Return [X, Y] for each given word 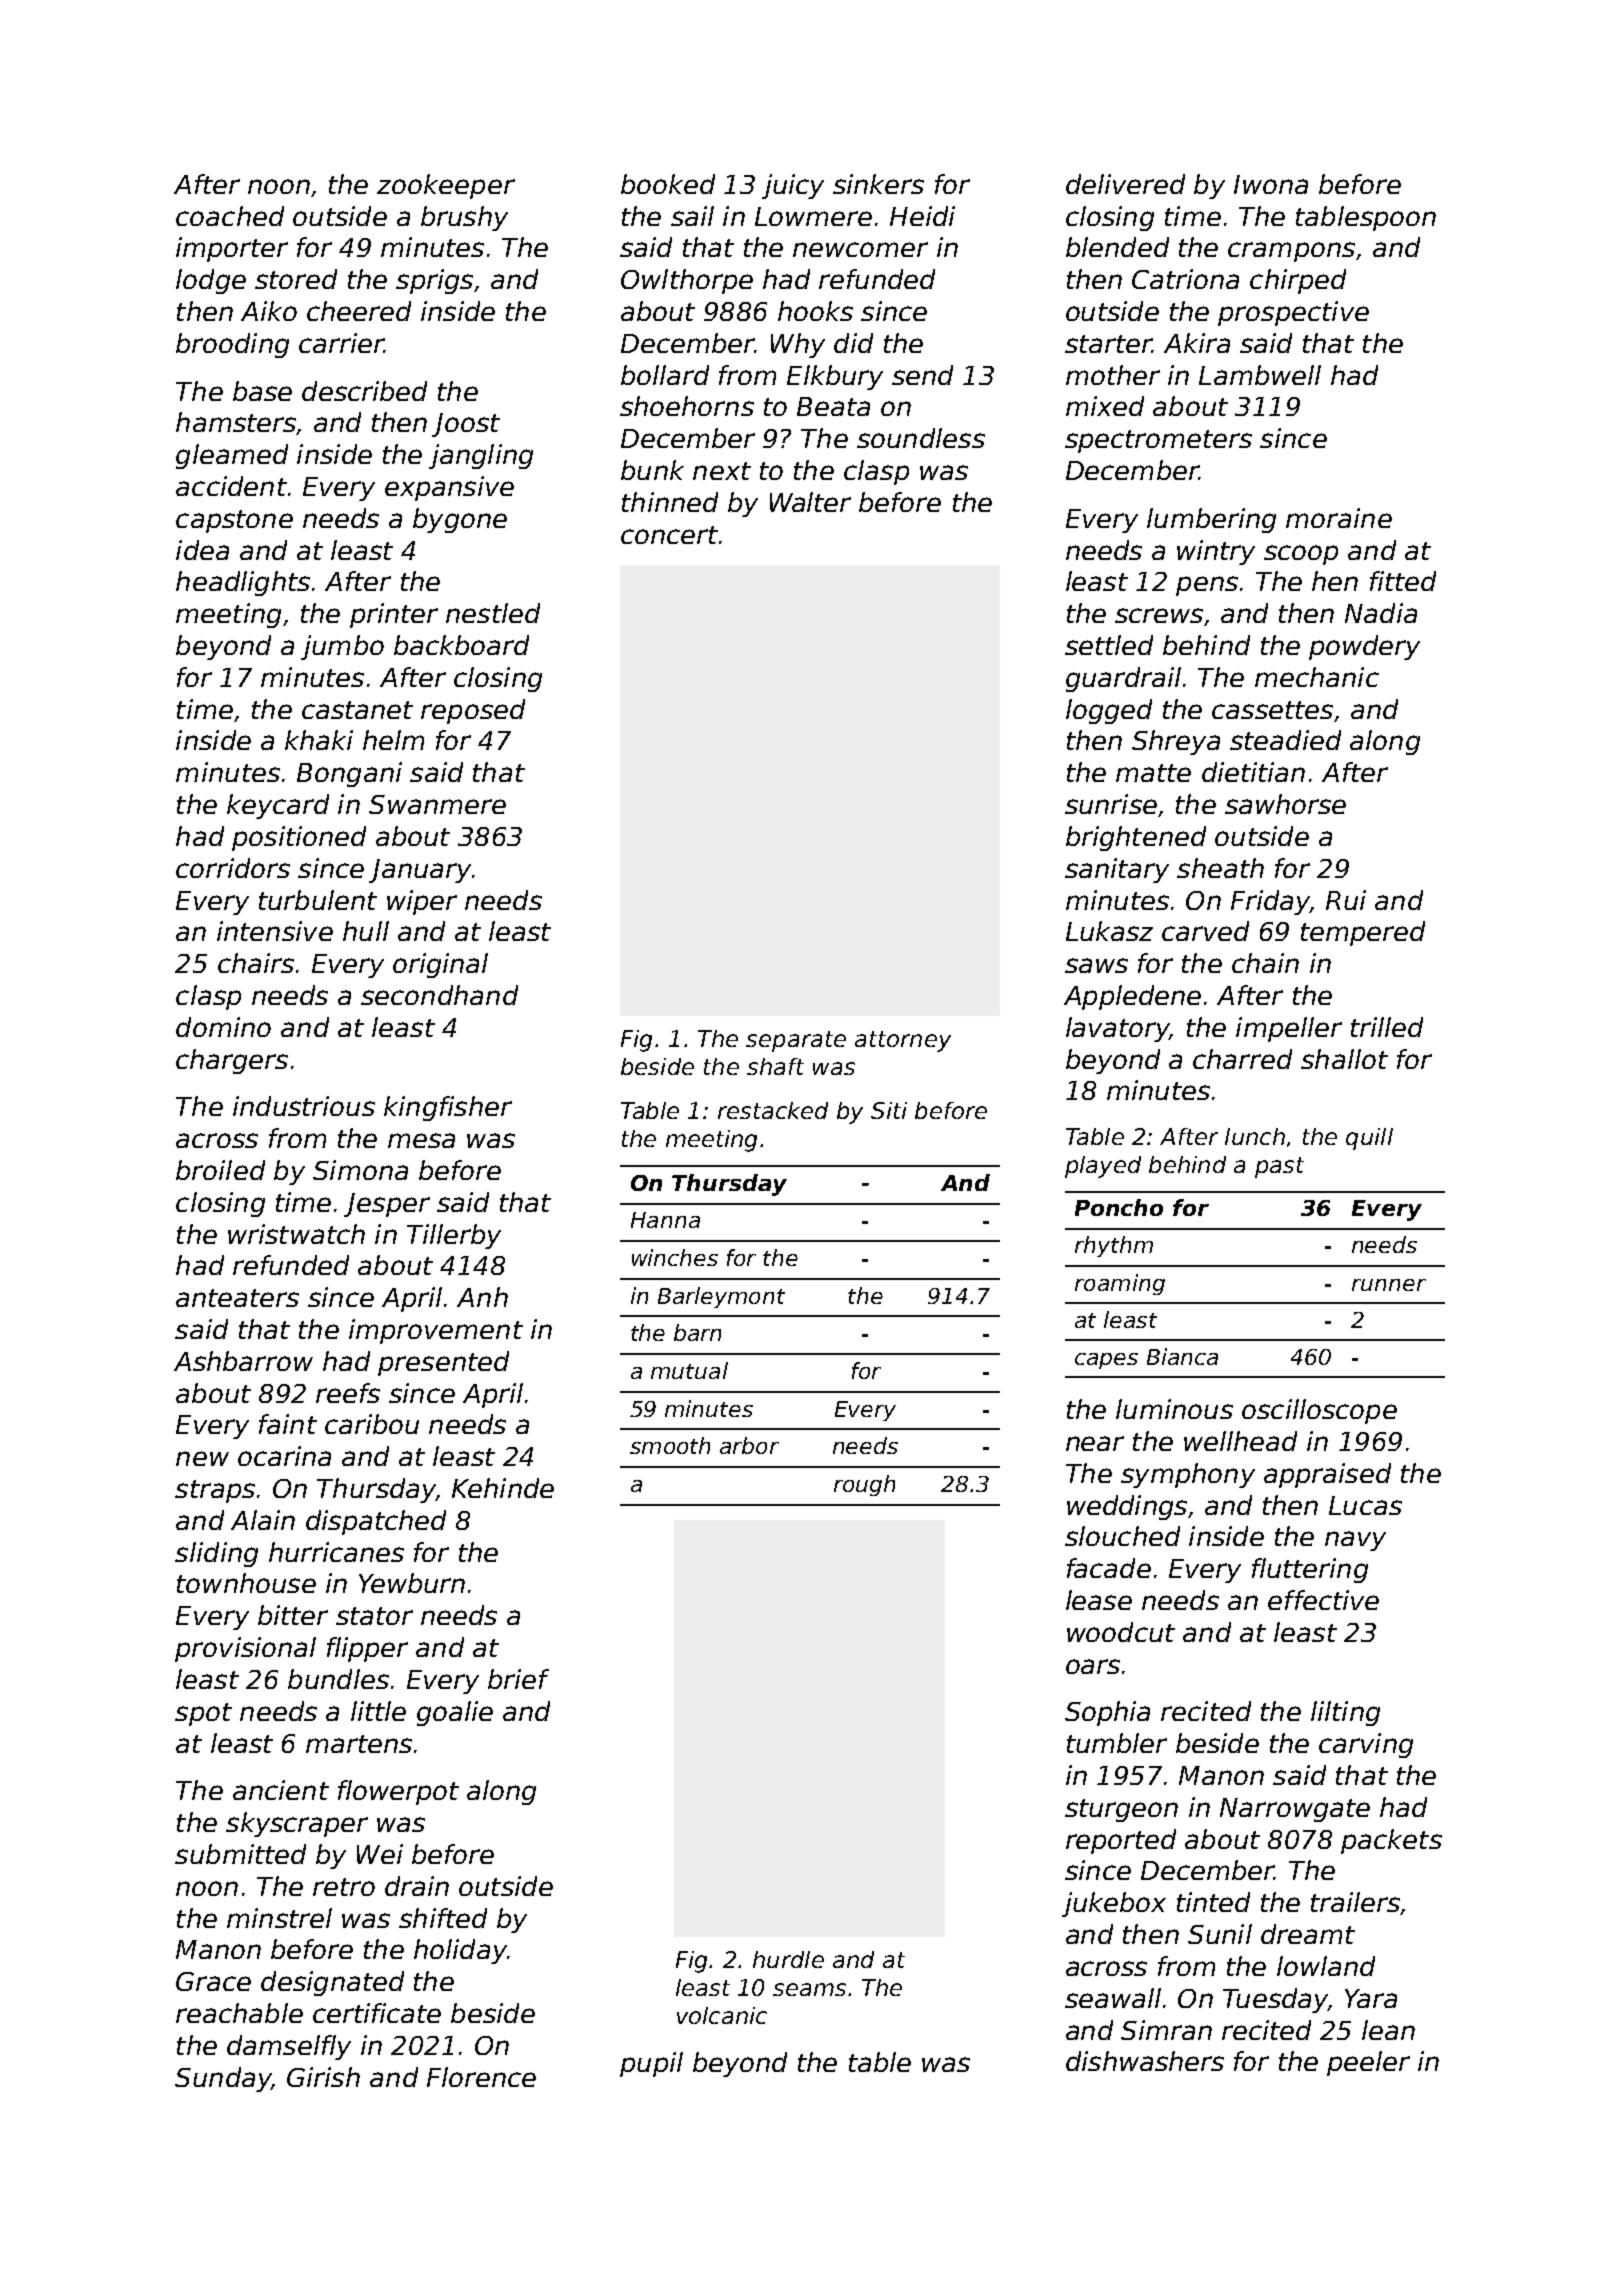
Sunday [223, 2079]
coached [230, 216]
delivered [1125, 184]
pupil [651, 2064]
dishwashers [1145, 2061]
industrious [304, 1106]
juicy [793, 186]
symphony [1188, 1475]
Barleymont [721, 1297]
